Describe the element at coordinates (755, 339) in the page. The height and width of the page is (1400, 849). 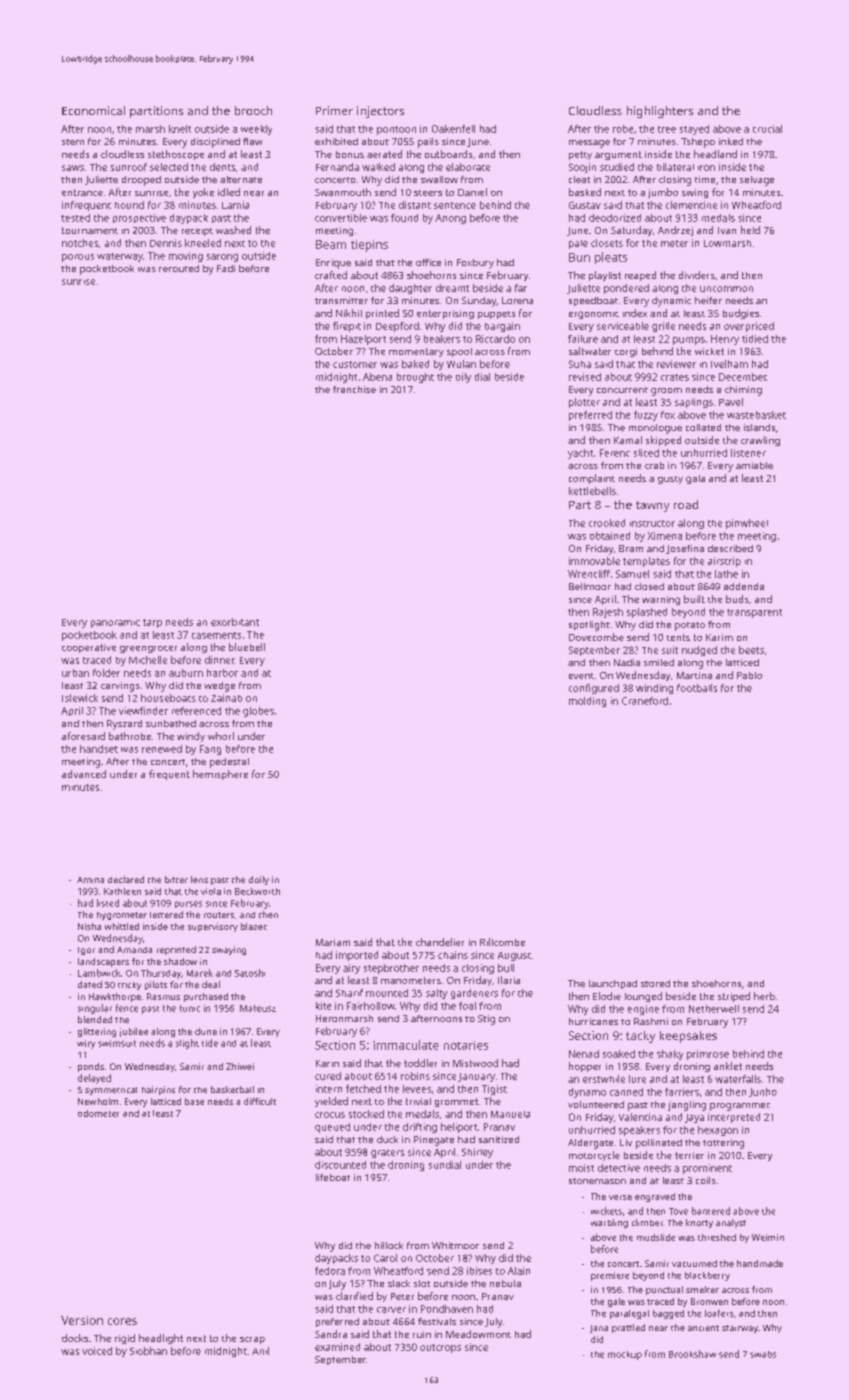
I see `tidied` at that location.
